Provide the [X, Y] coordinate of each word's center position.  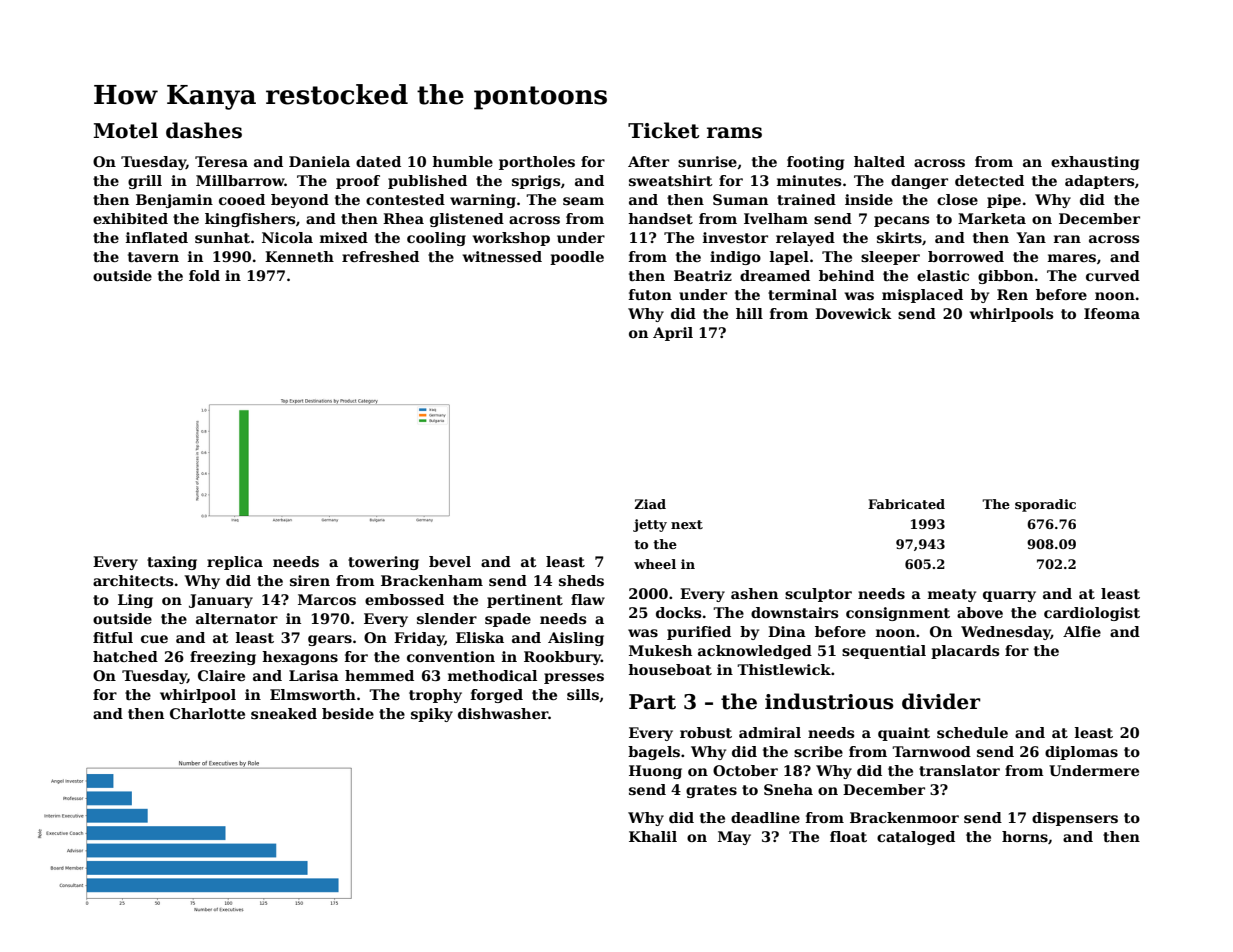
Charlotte [207, 713]
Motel [125, 130]
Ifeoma [1112, 313]
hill [749, 313]
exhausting [1095, 163]
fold [204, 275]
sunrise [707, 161]
